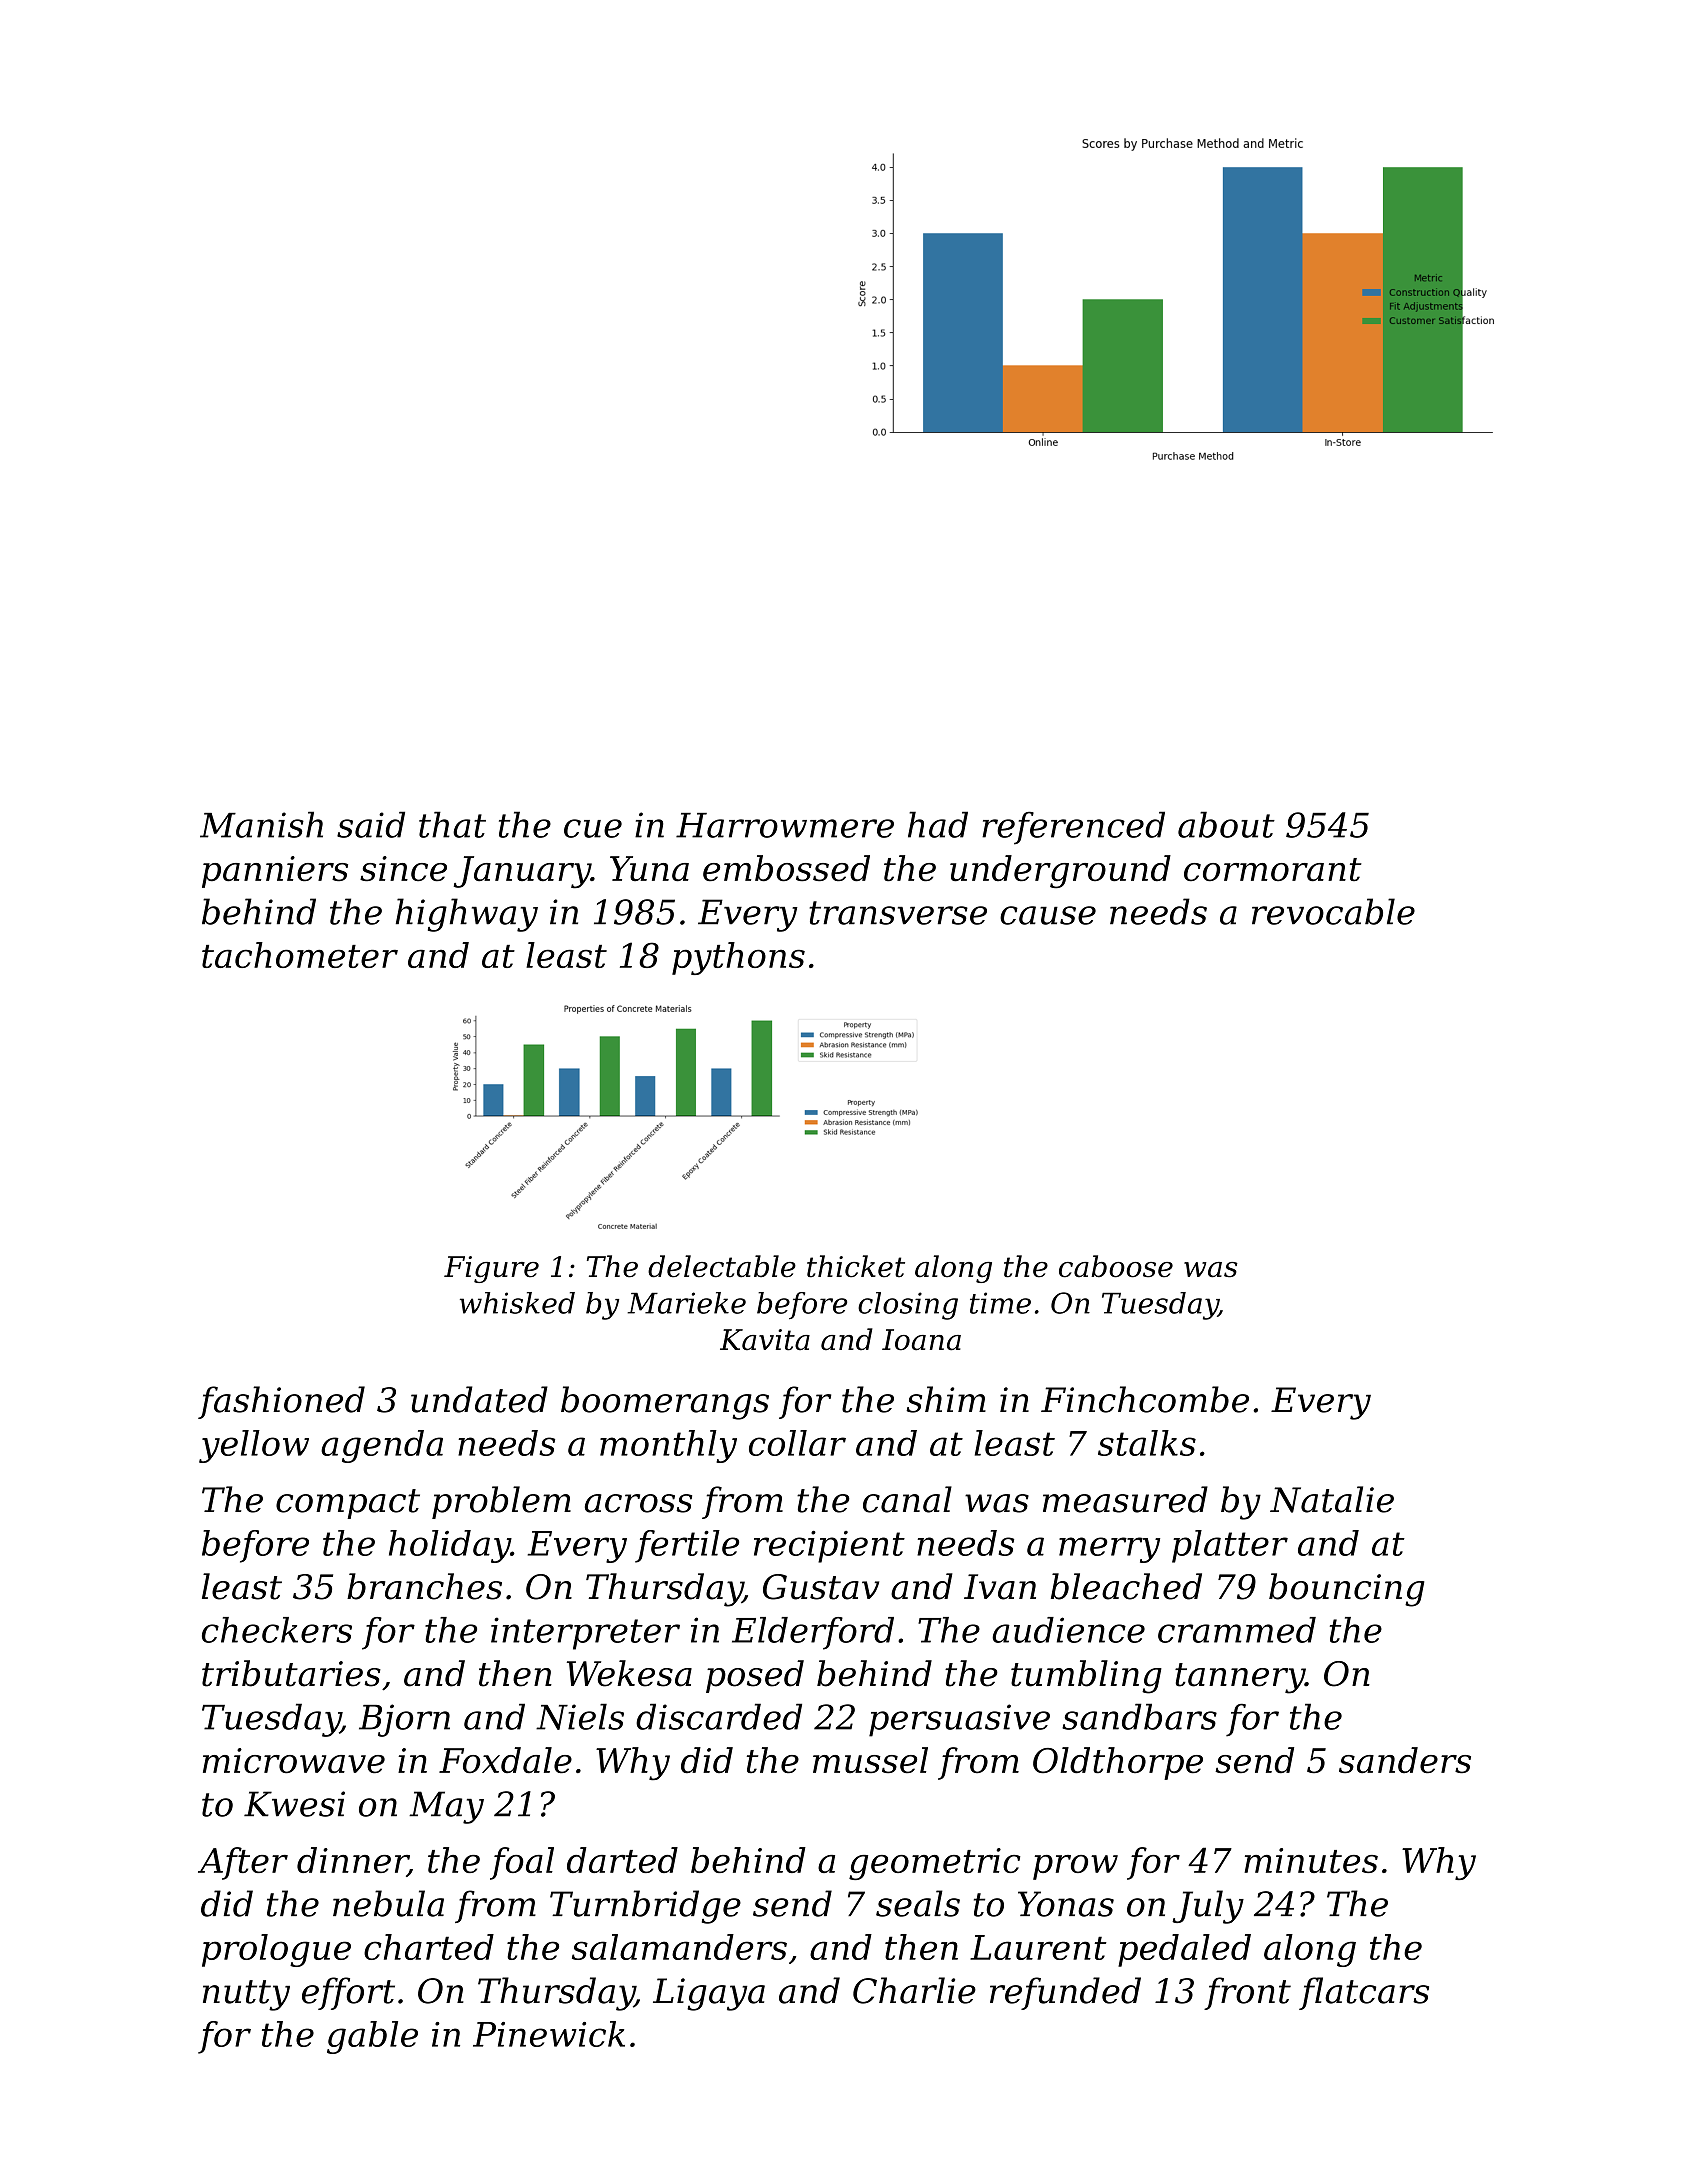  Describe the element at coordinates (686, 1303) in the page. I see `Marieke` at that location.
